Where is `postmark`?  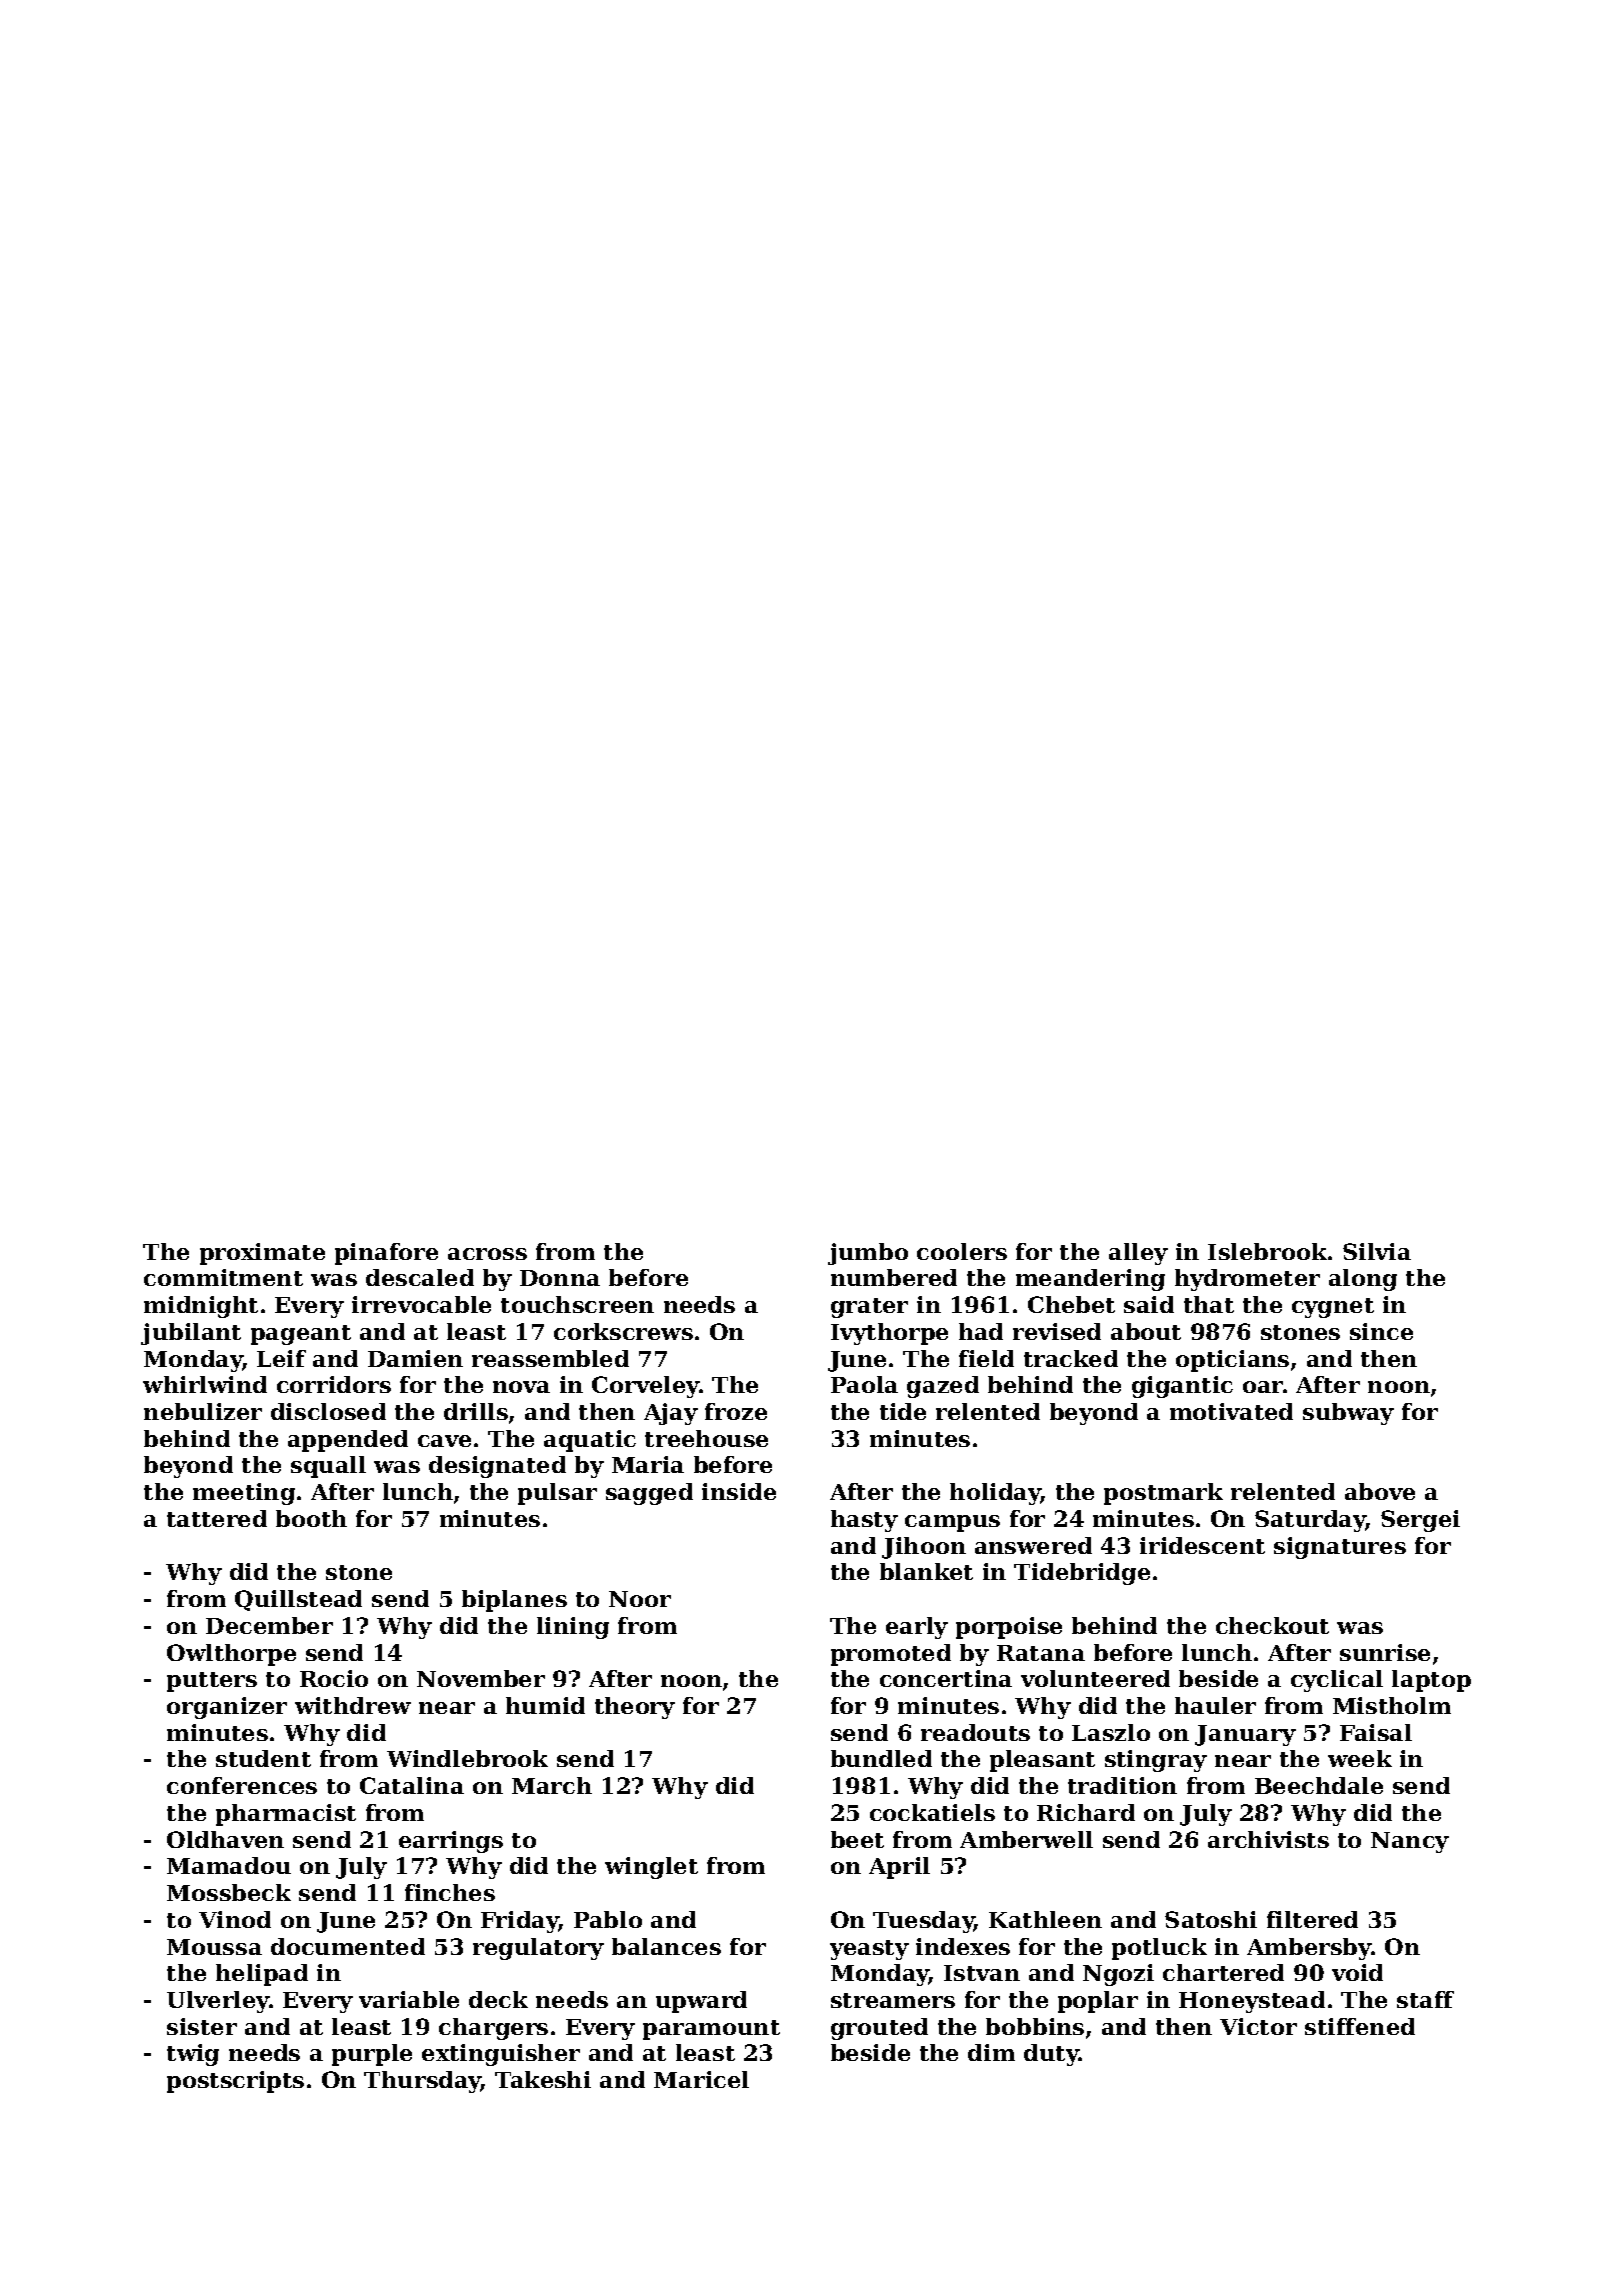 postmark is located at coordinates (1163, 1494).
